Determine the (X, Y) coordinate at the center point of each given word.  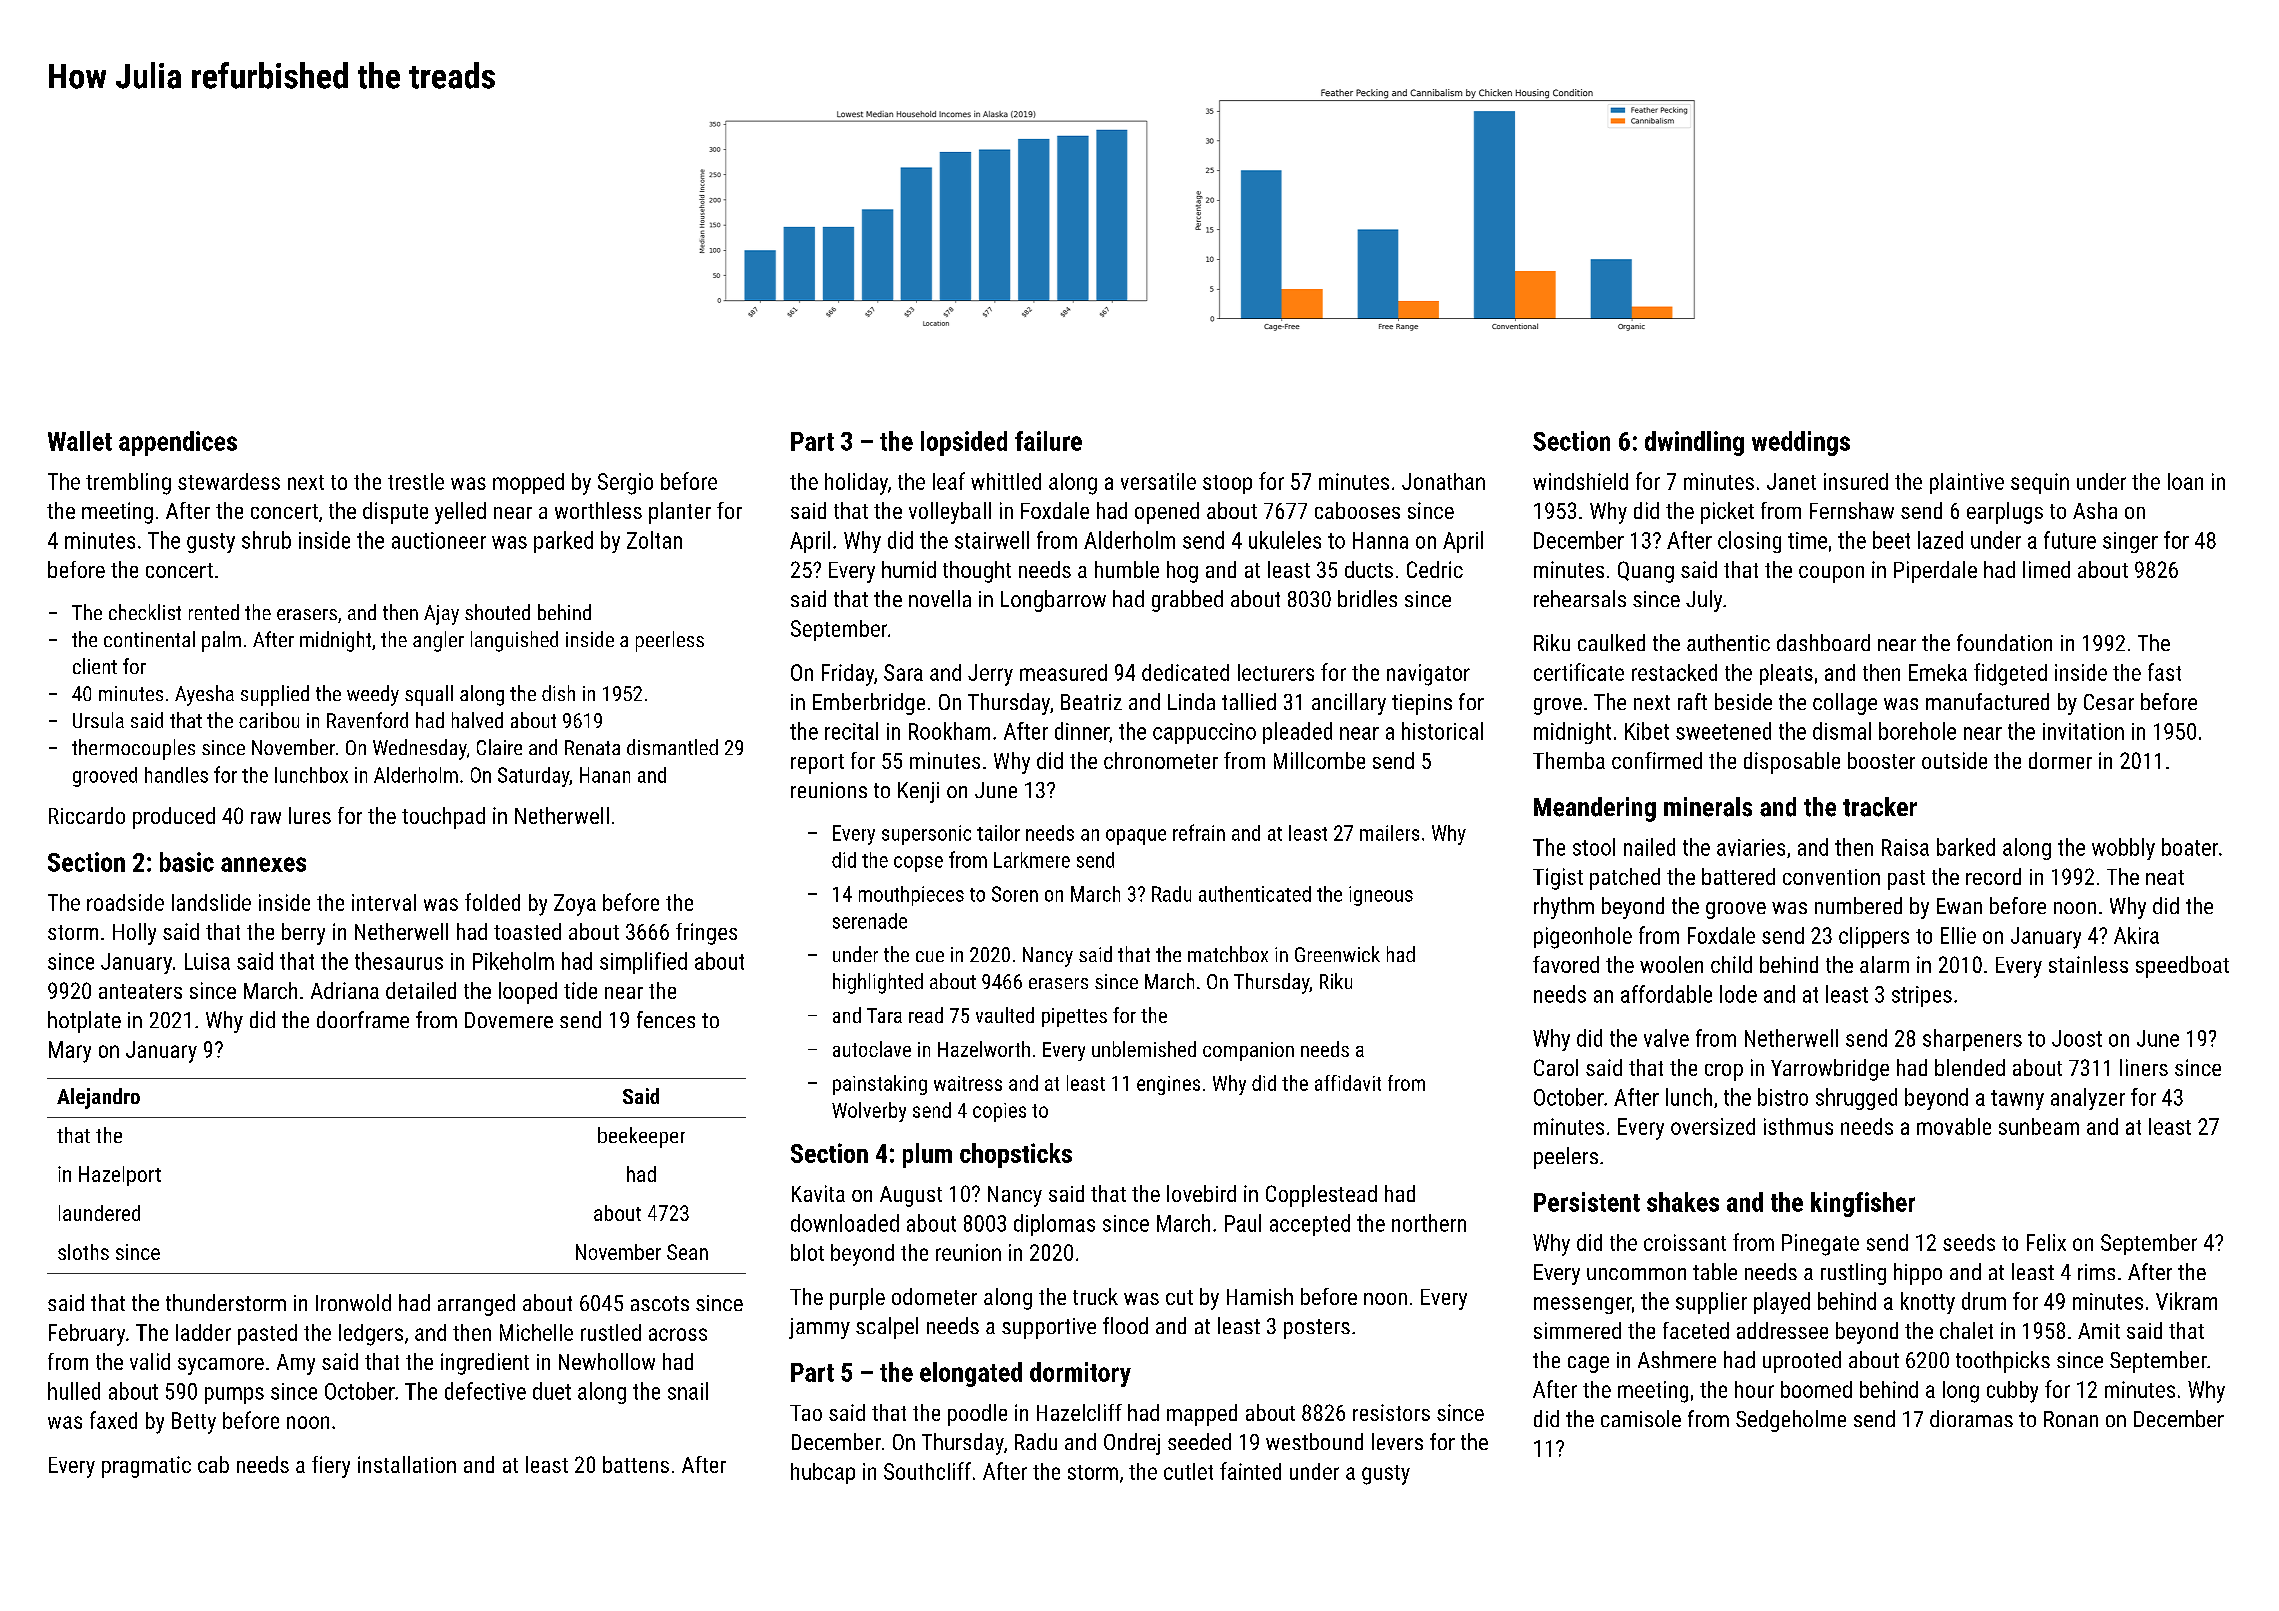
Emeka (1938, 672)
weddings (1801, 443)
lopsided (964, 443)
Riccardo (87, 815)
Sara (903, 672)
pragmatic (146, 1467)
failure (1048, 441)
